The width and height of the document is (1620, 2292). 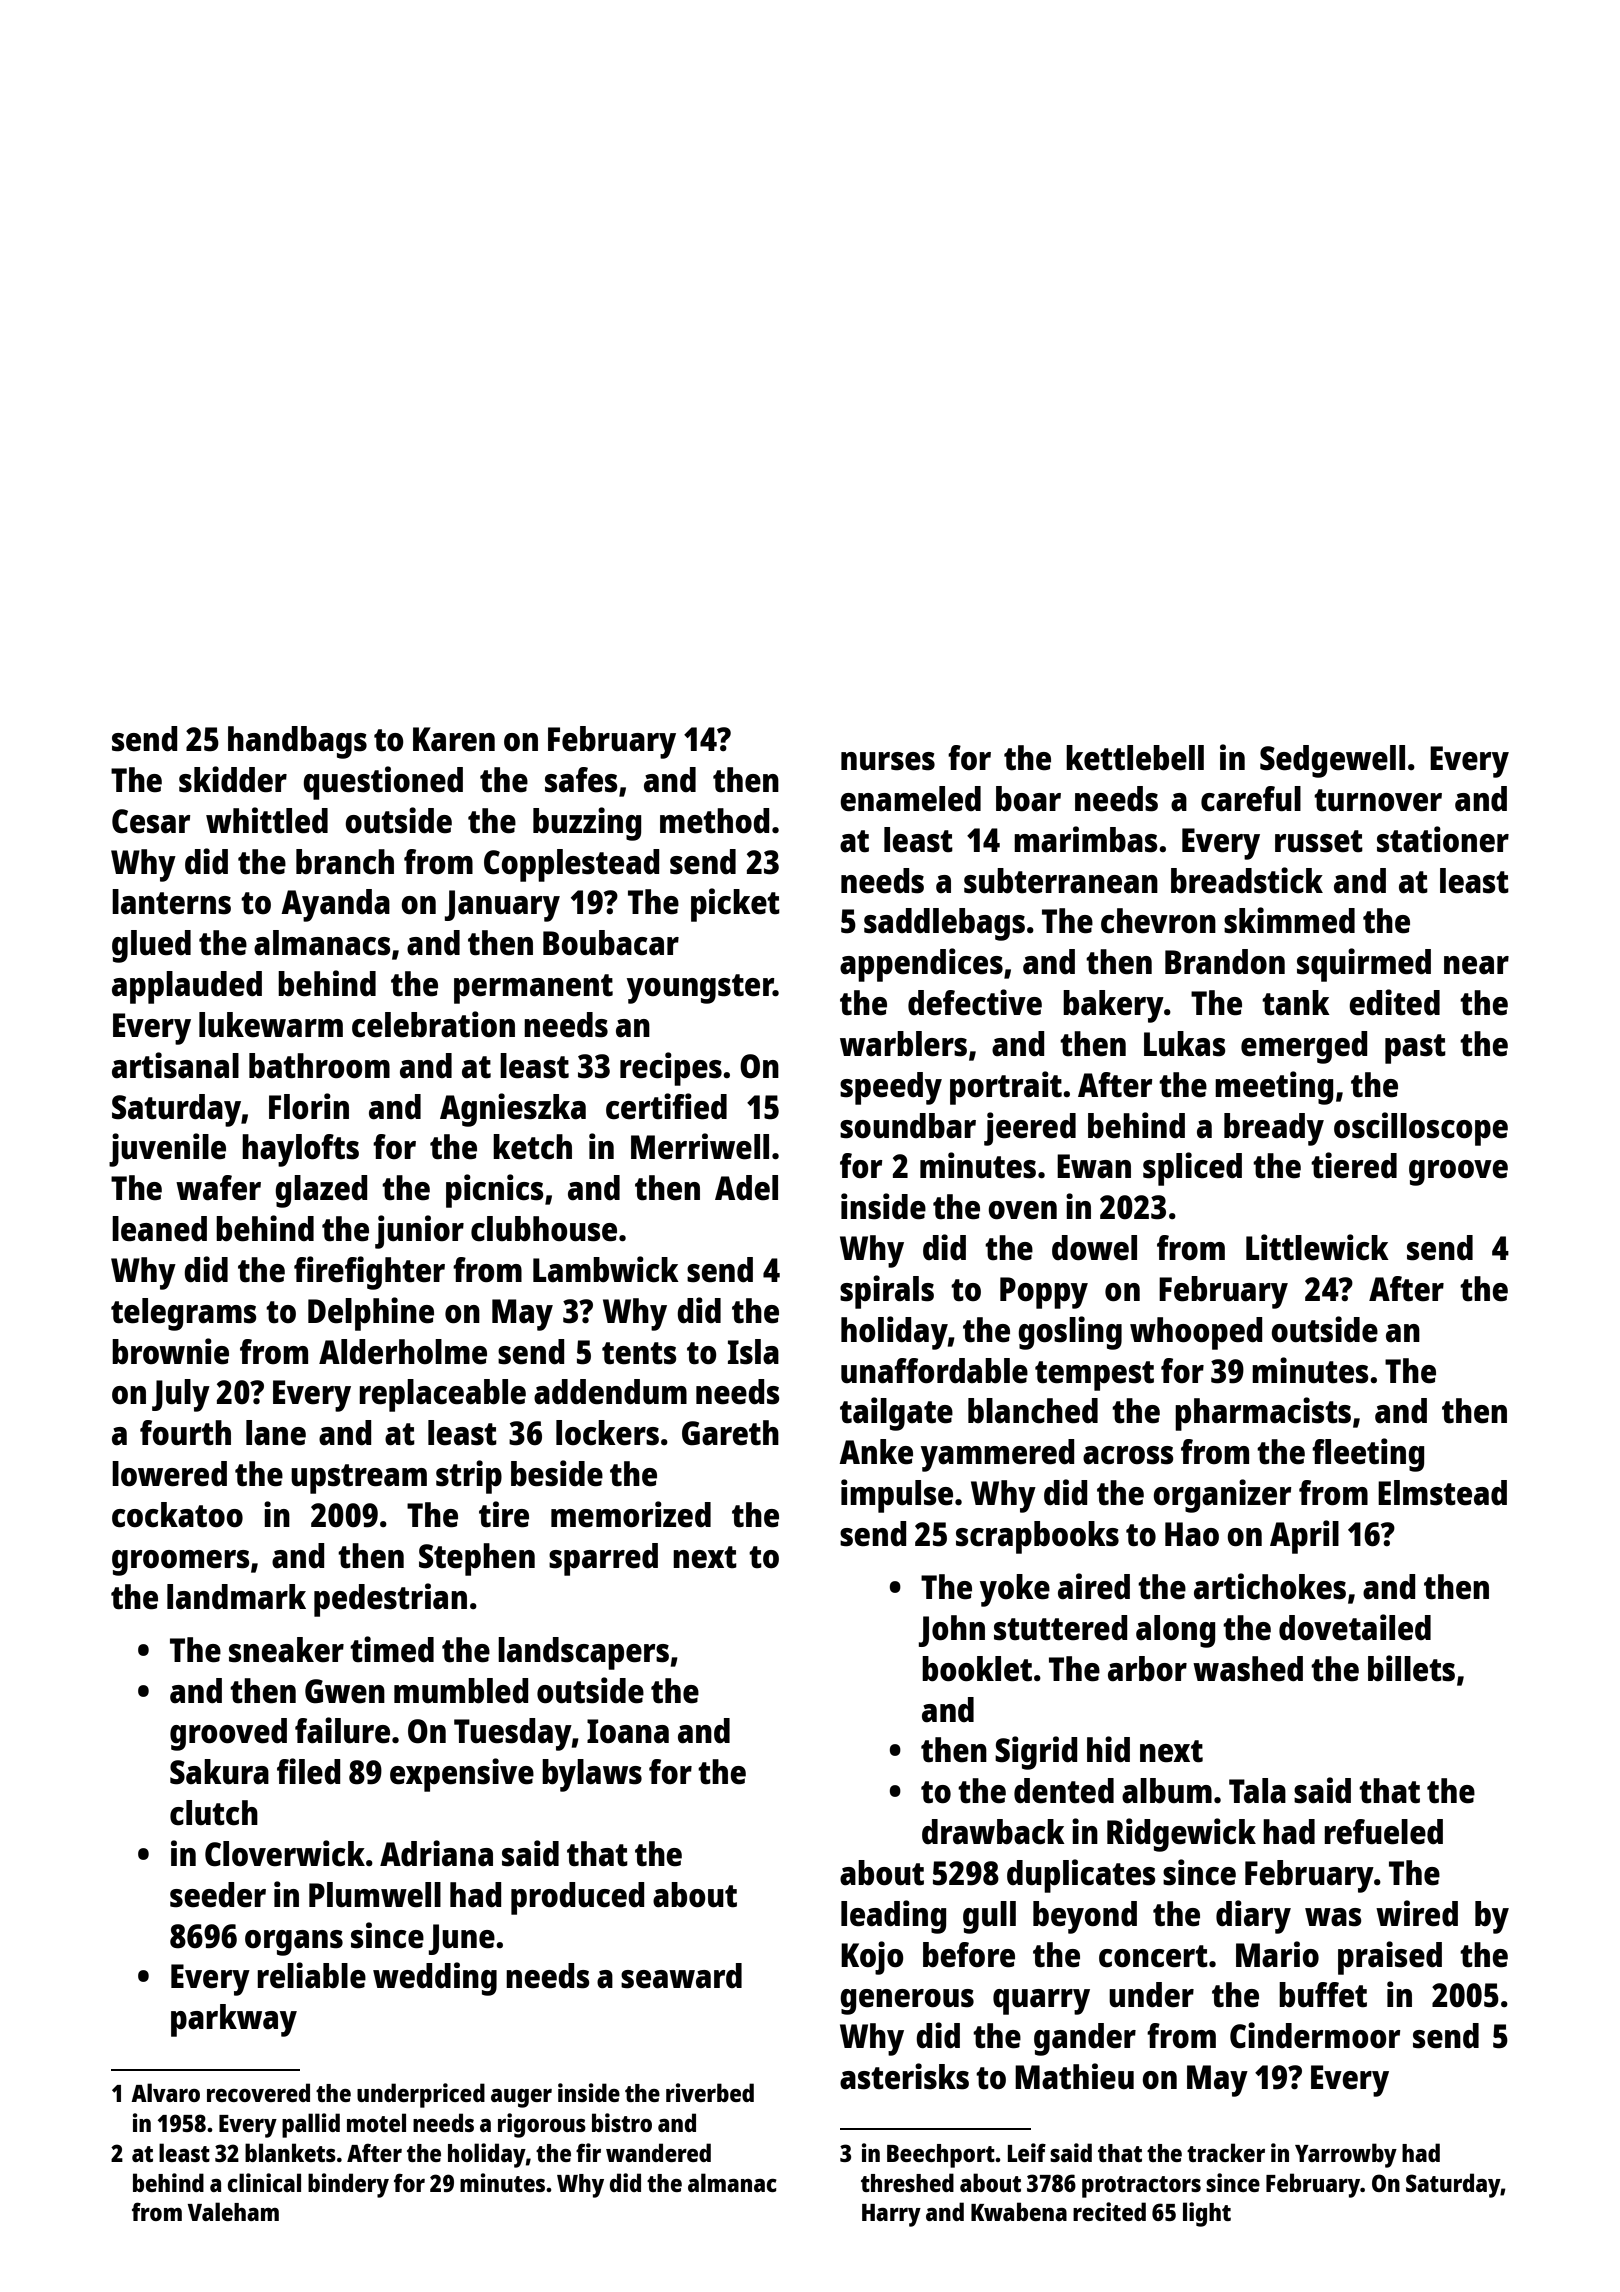 I want to click on wandered, so click(x=658, y=2152).
